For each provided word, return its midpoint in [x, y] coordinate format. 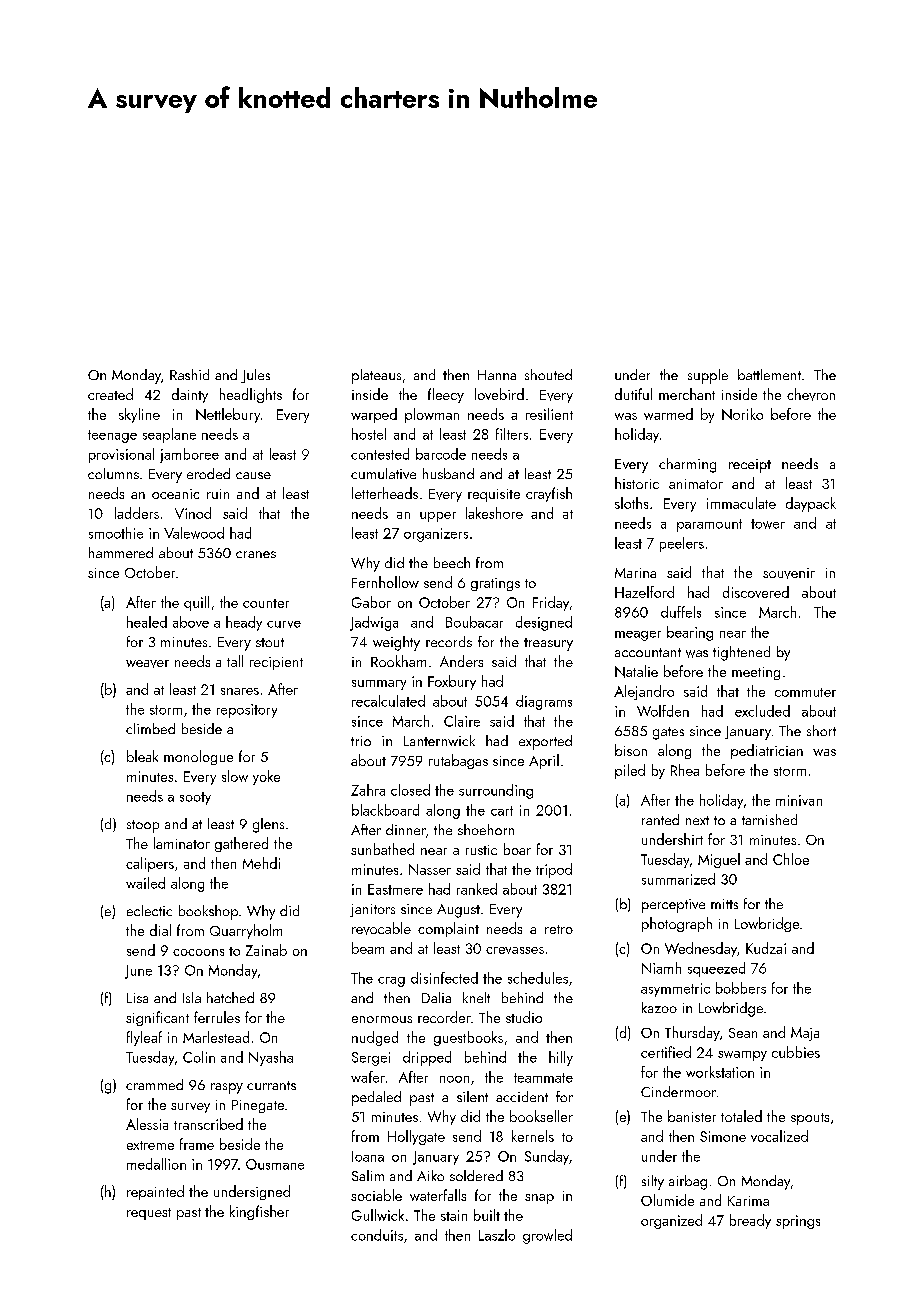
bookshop [208, 912]
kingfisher [259, 1212]
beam [368, 948]
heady [244, 623]
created [110, 394]
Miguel [719, 860]
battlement [769, 374]
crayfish [549, 494]
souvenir [789, 573]
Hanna [497, 375]
